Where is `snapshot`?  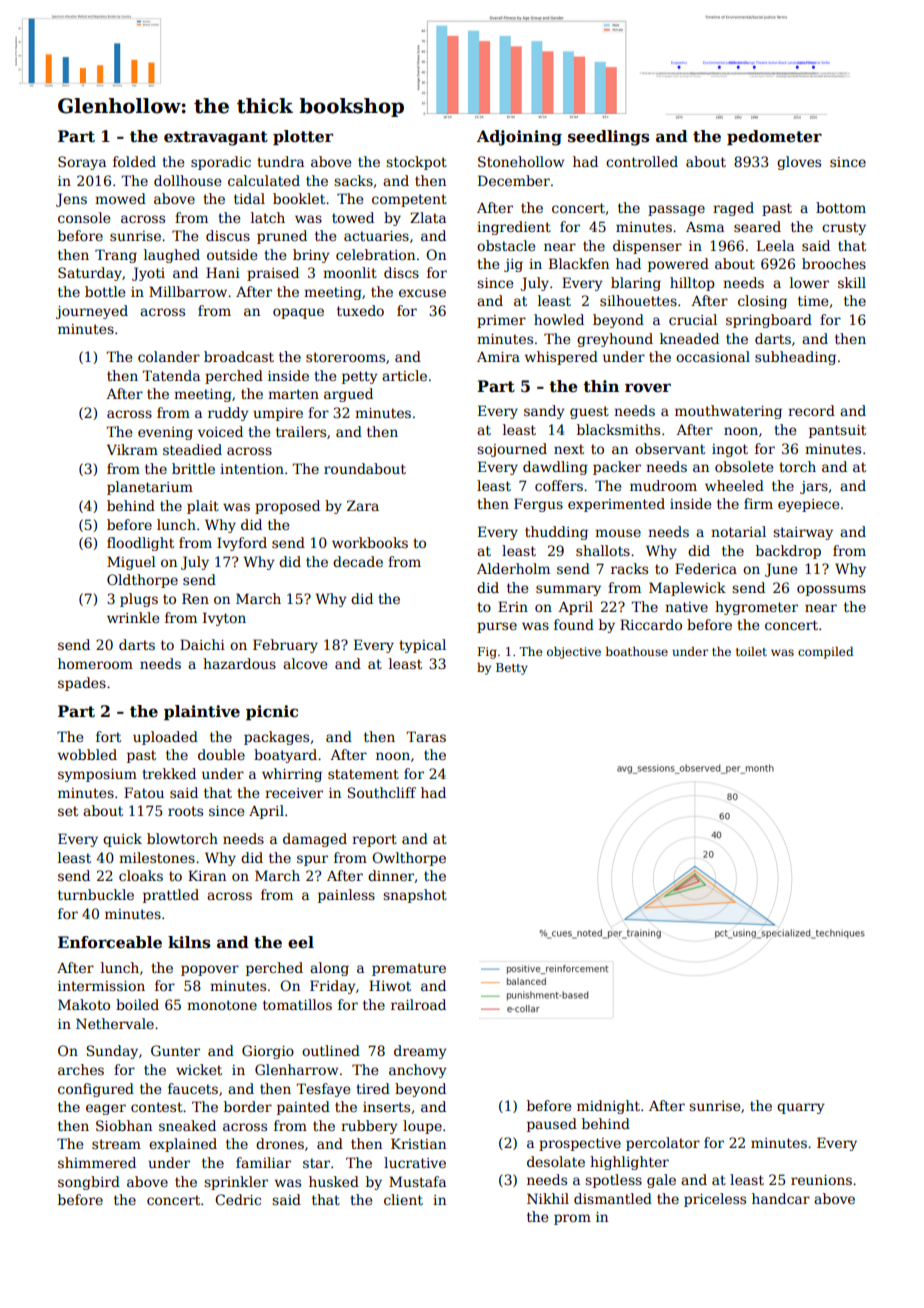
snapshot is located at coordinates (415, 896).
